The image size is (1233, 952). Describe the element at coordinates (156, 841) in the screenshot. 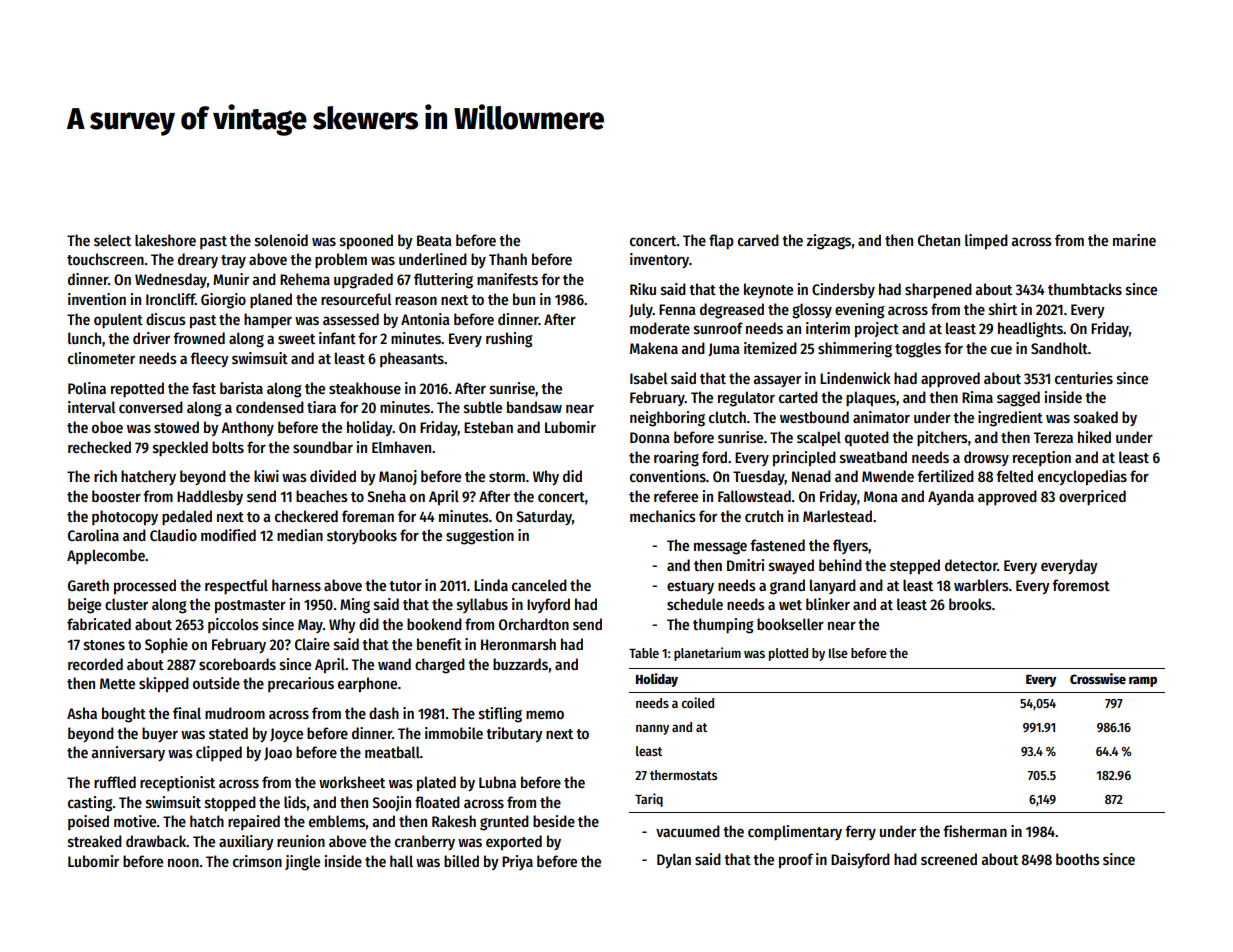

I see `drawback` at that location.
